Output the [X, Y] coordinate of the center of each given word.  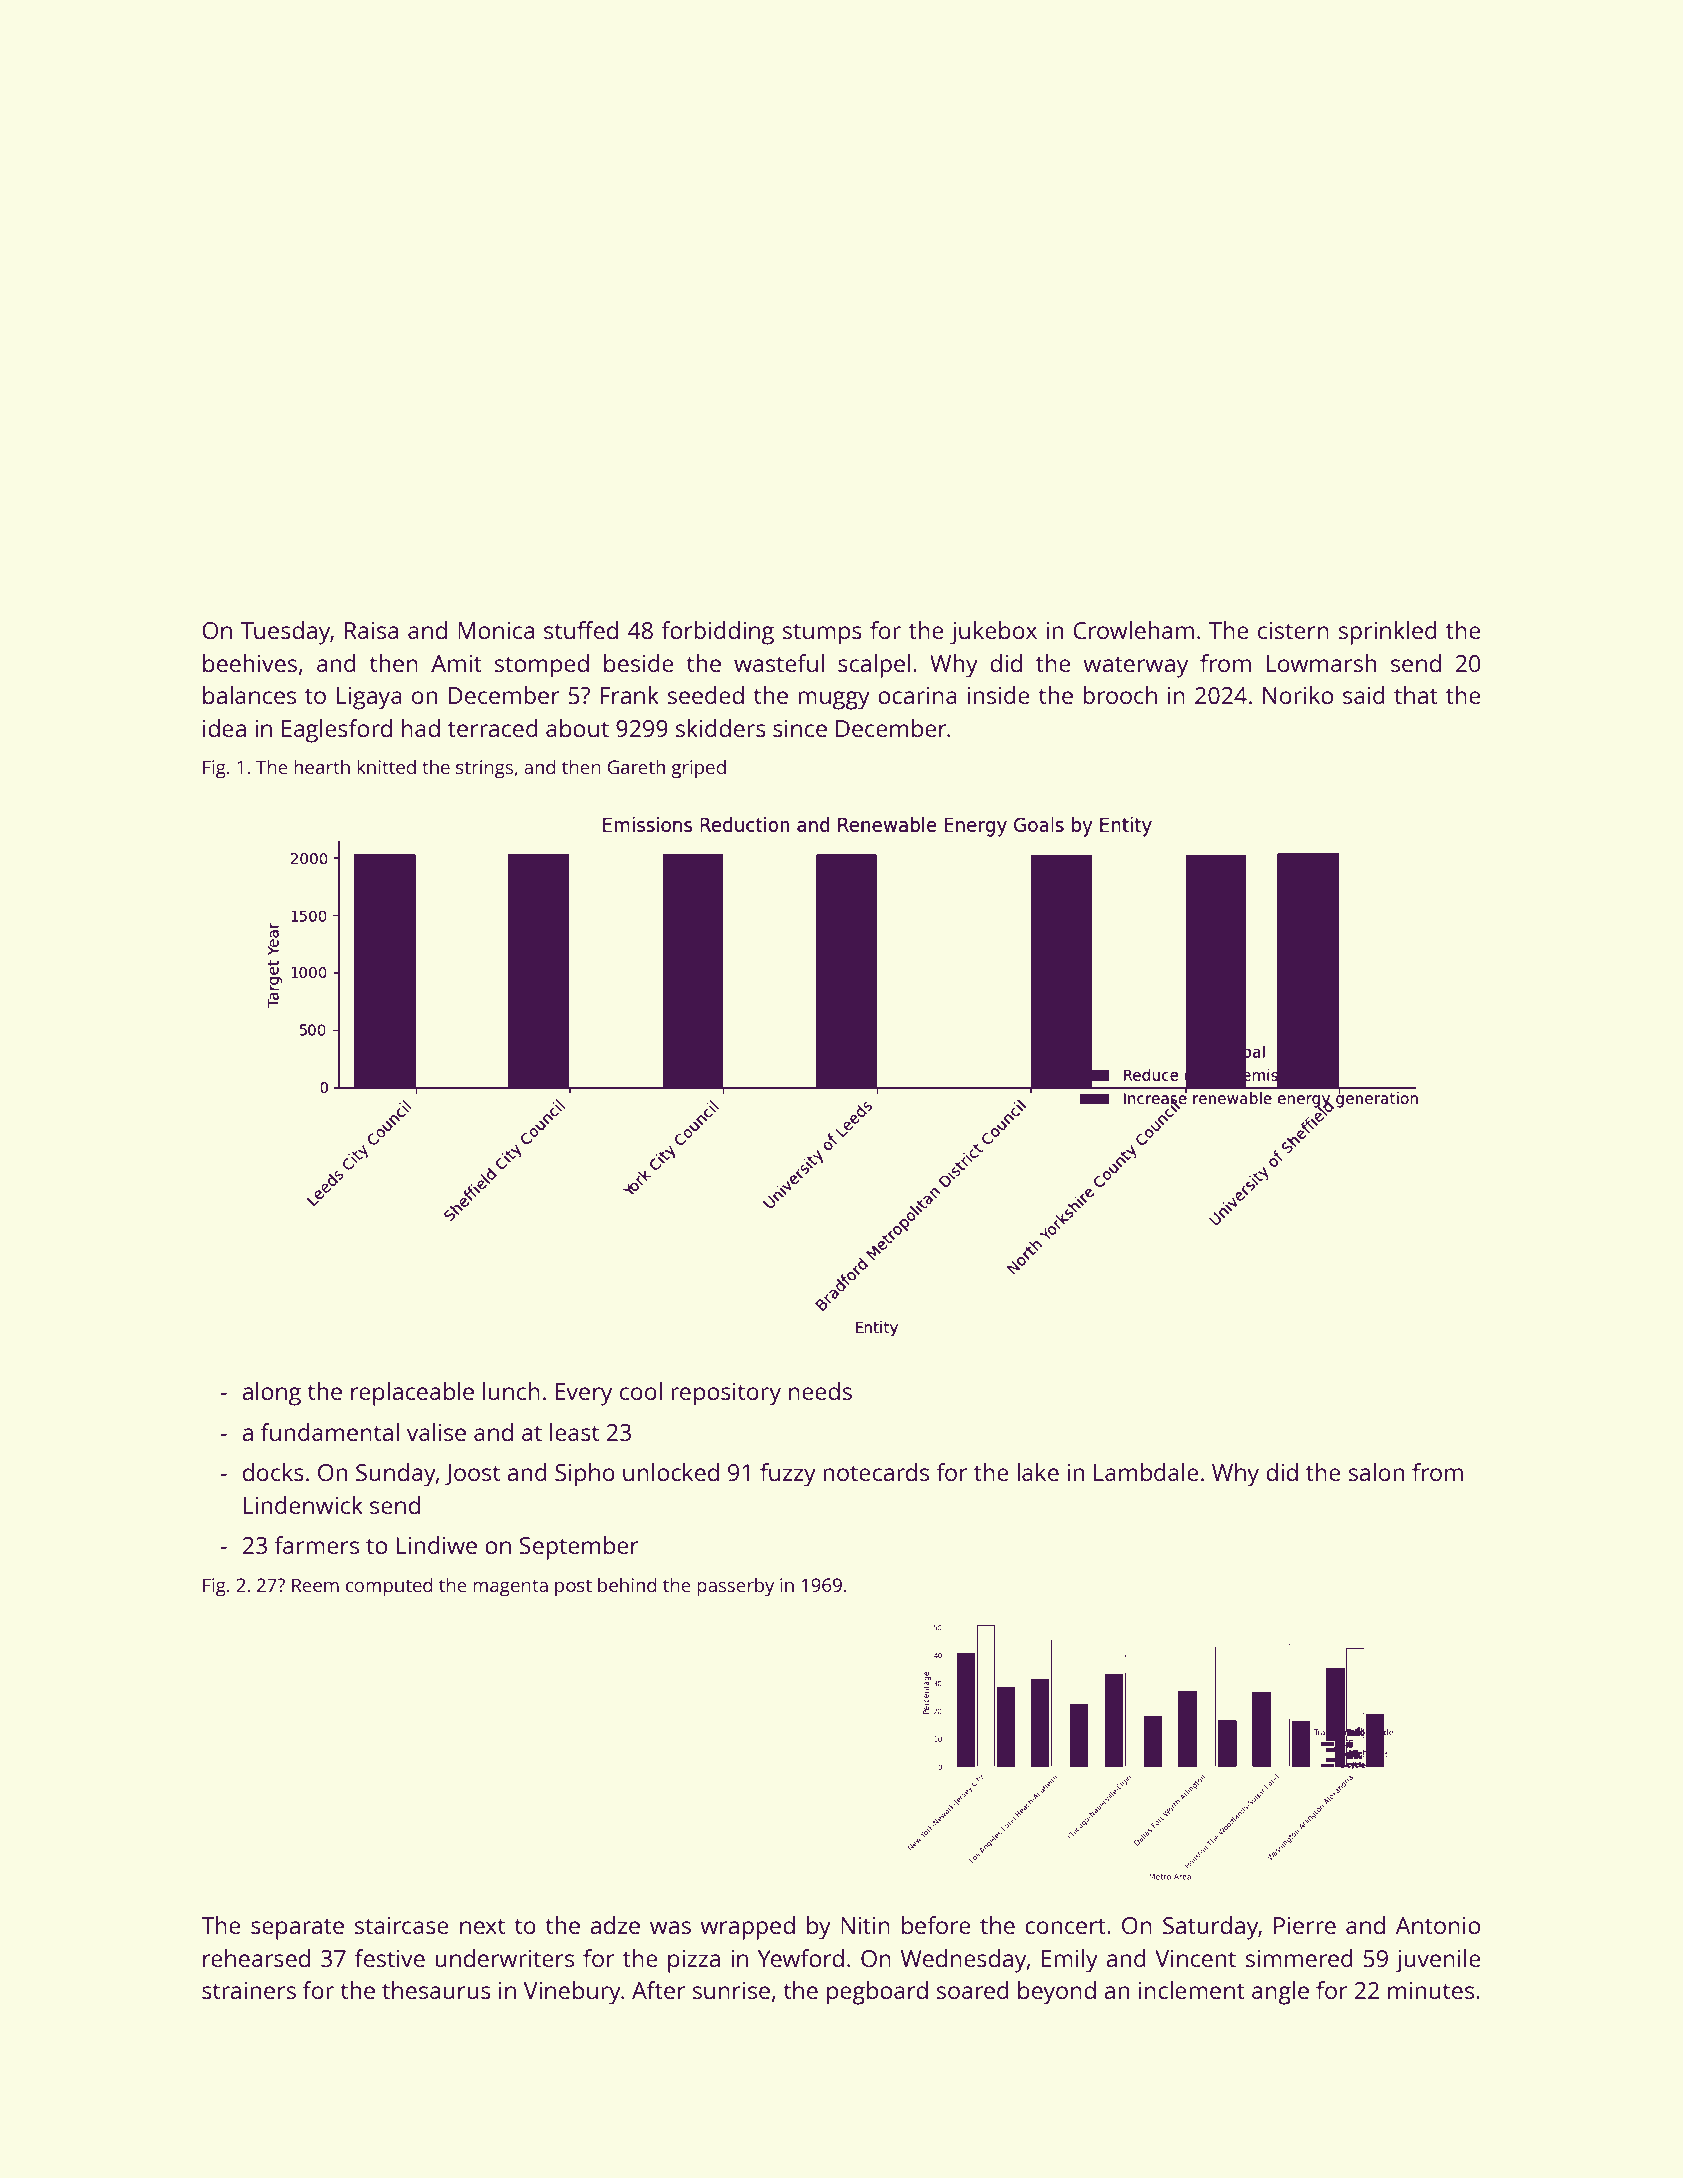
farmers [316, 1545]
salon [1376, 1472]
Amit [456, 663]
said [1364, 695]
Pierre [1305, 1925]
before [936, 1925]
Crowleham [1133, 630]
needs [820, 1391]
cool [641, 1391]
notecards [876, 1472]
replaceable [412, 1394]
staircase [401, 1925]
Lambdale [1146, 1472]
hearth [322, 766]
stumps [822, 634]
